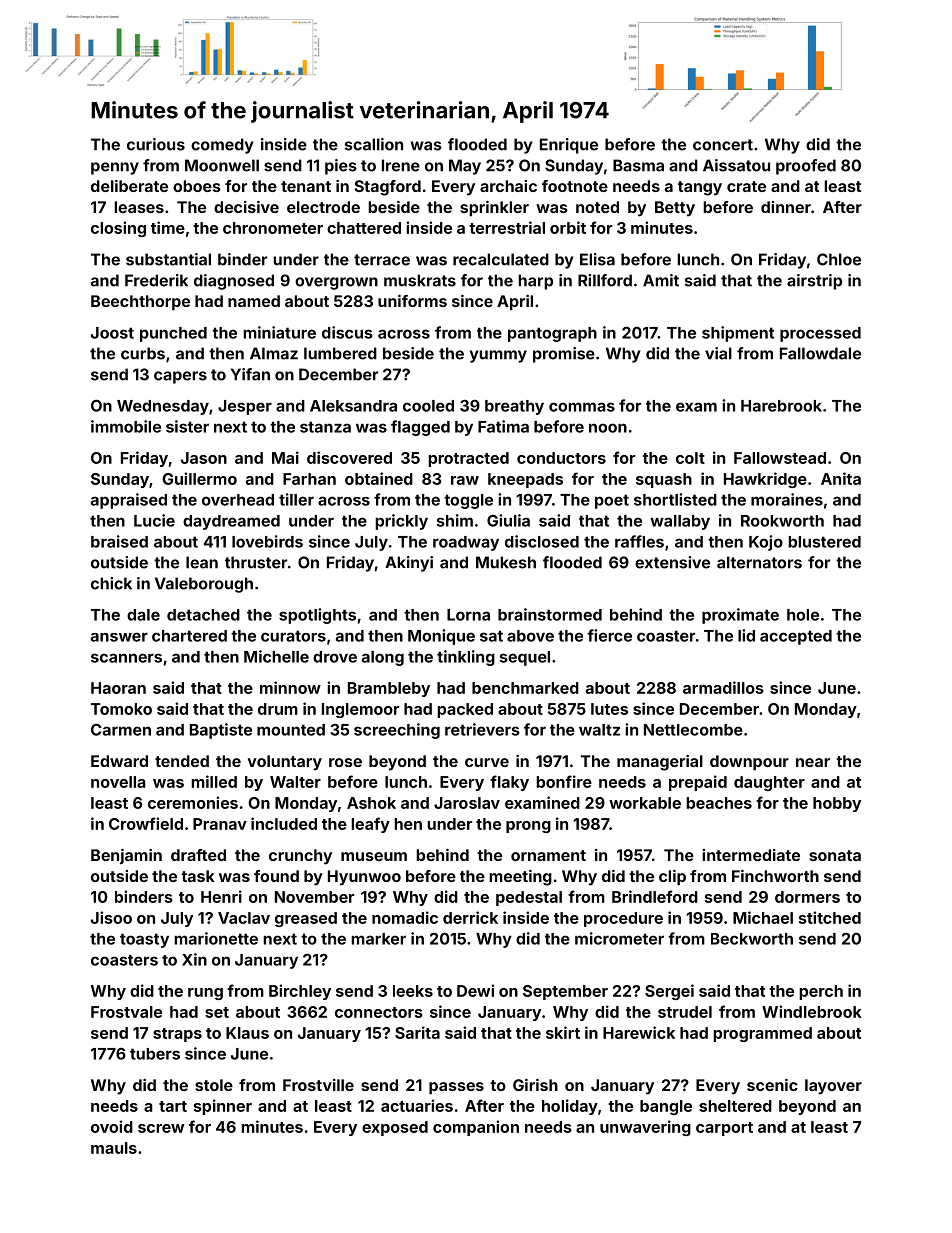 This document has height=1233, width=952. I want to click on toasty, so click(144, 940).
